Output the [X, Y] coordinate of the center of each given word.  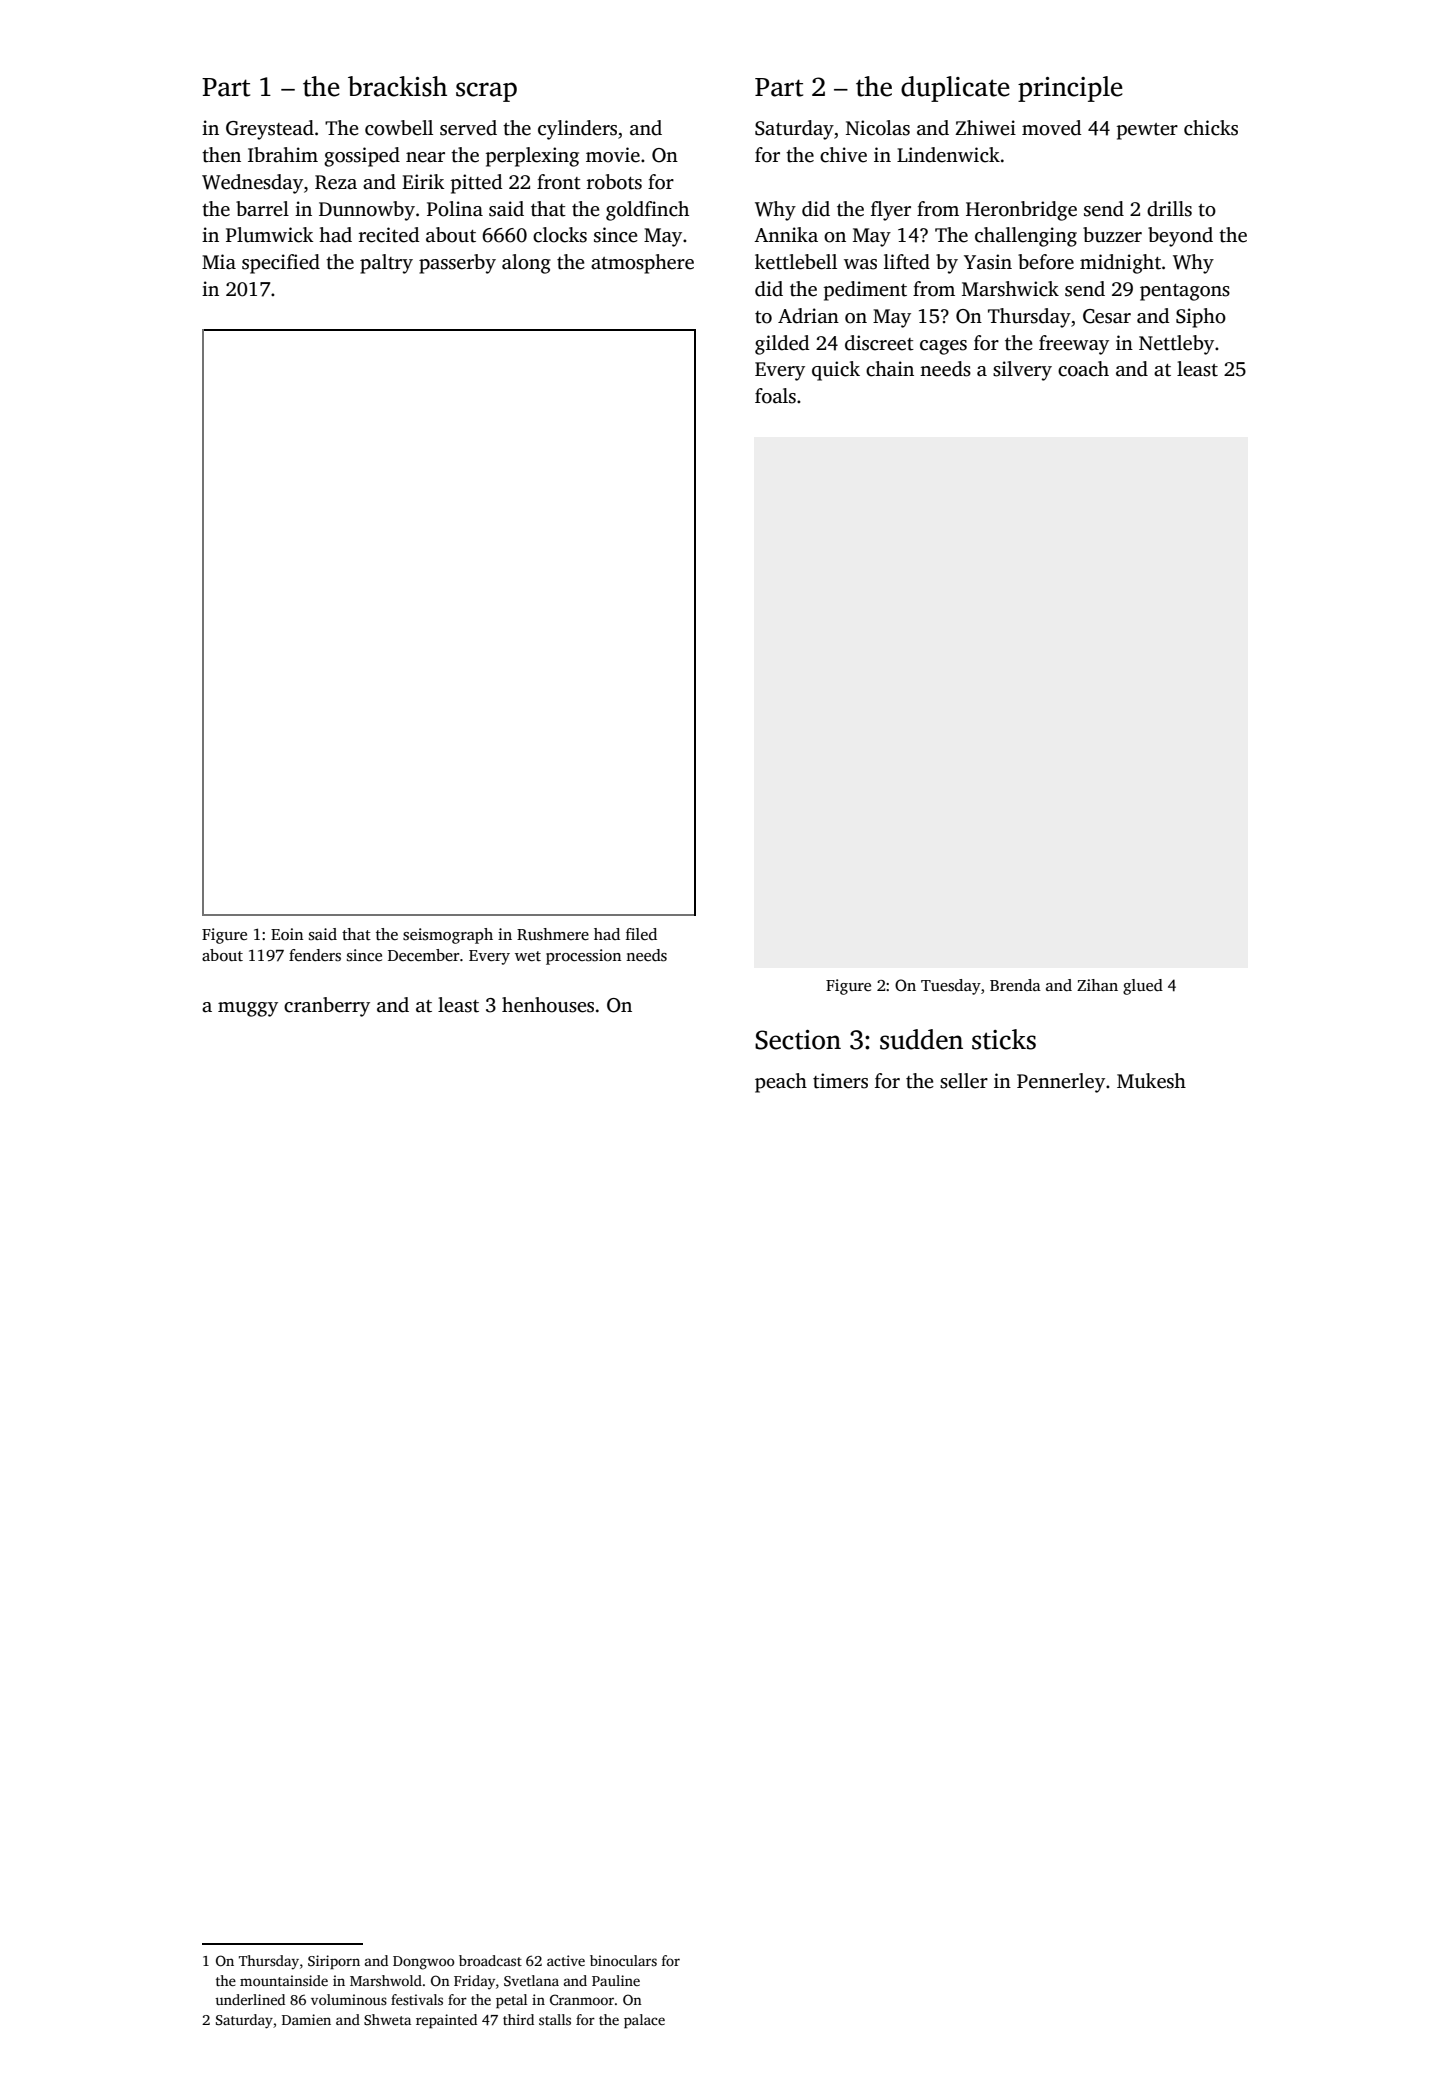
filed [641, 934]
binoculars [623, 1960]
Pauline [616, 1980]
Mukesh [1151, 1081]
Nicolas [878, 128]
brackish [397, 86]
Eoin [287, 934]
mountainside [284, 1980]
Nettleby [1176, 345]
